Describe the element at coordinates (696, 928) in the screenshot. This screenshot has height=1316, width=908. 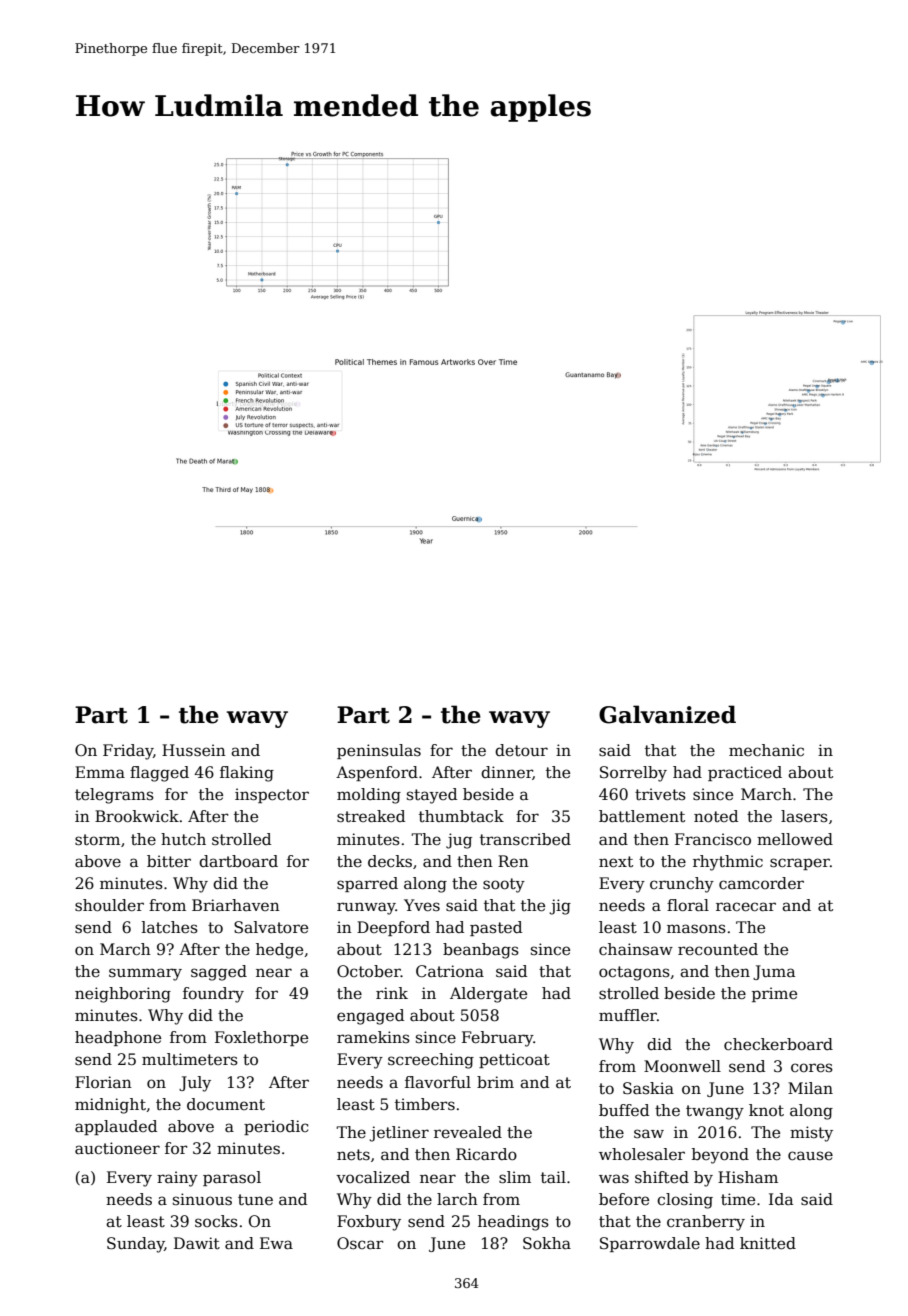
I see `masons` at that location.
